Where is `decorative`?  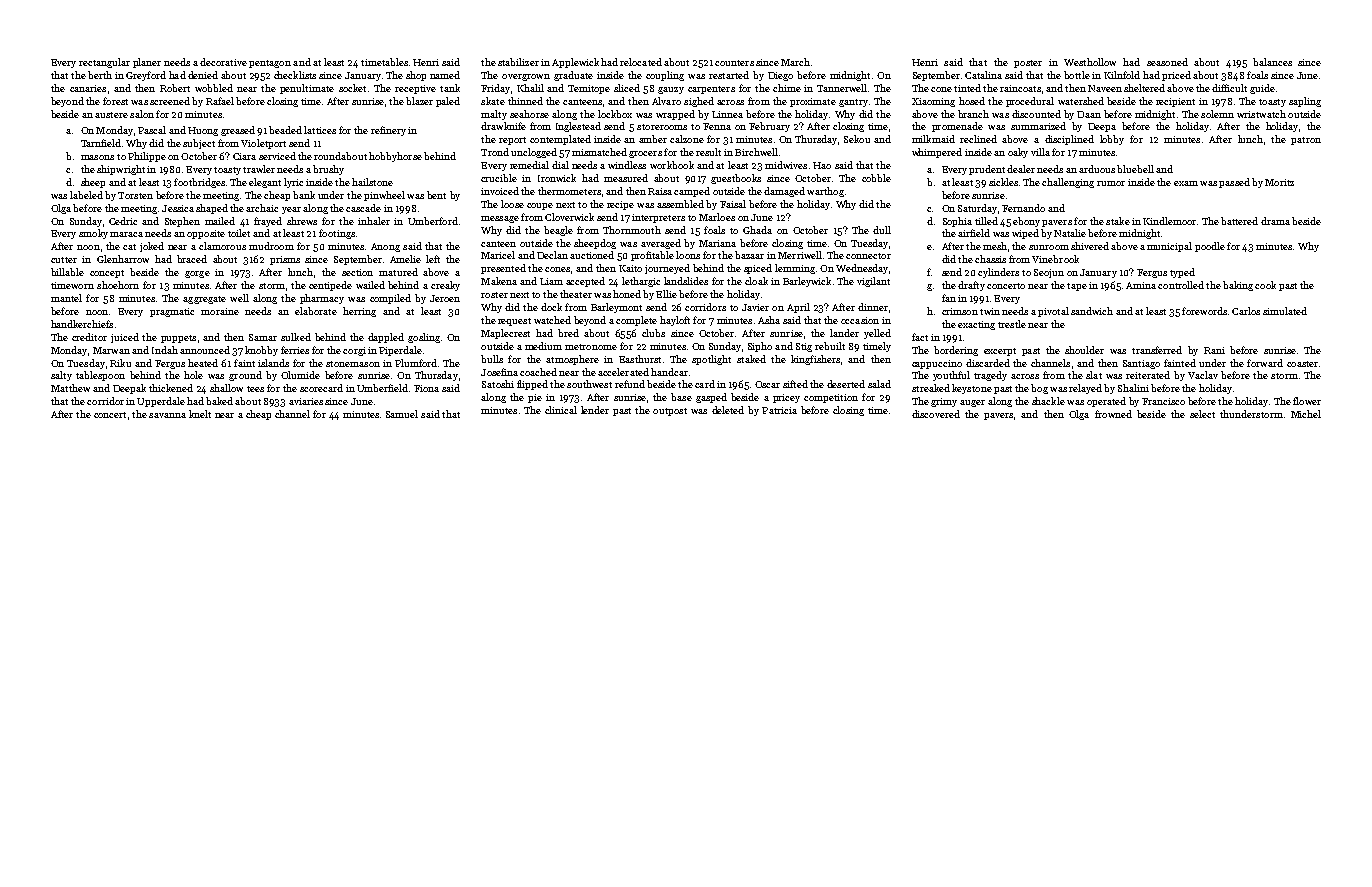
decorative is located at coordinates (223, 62).
